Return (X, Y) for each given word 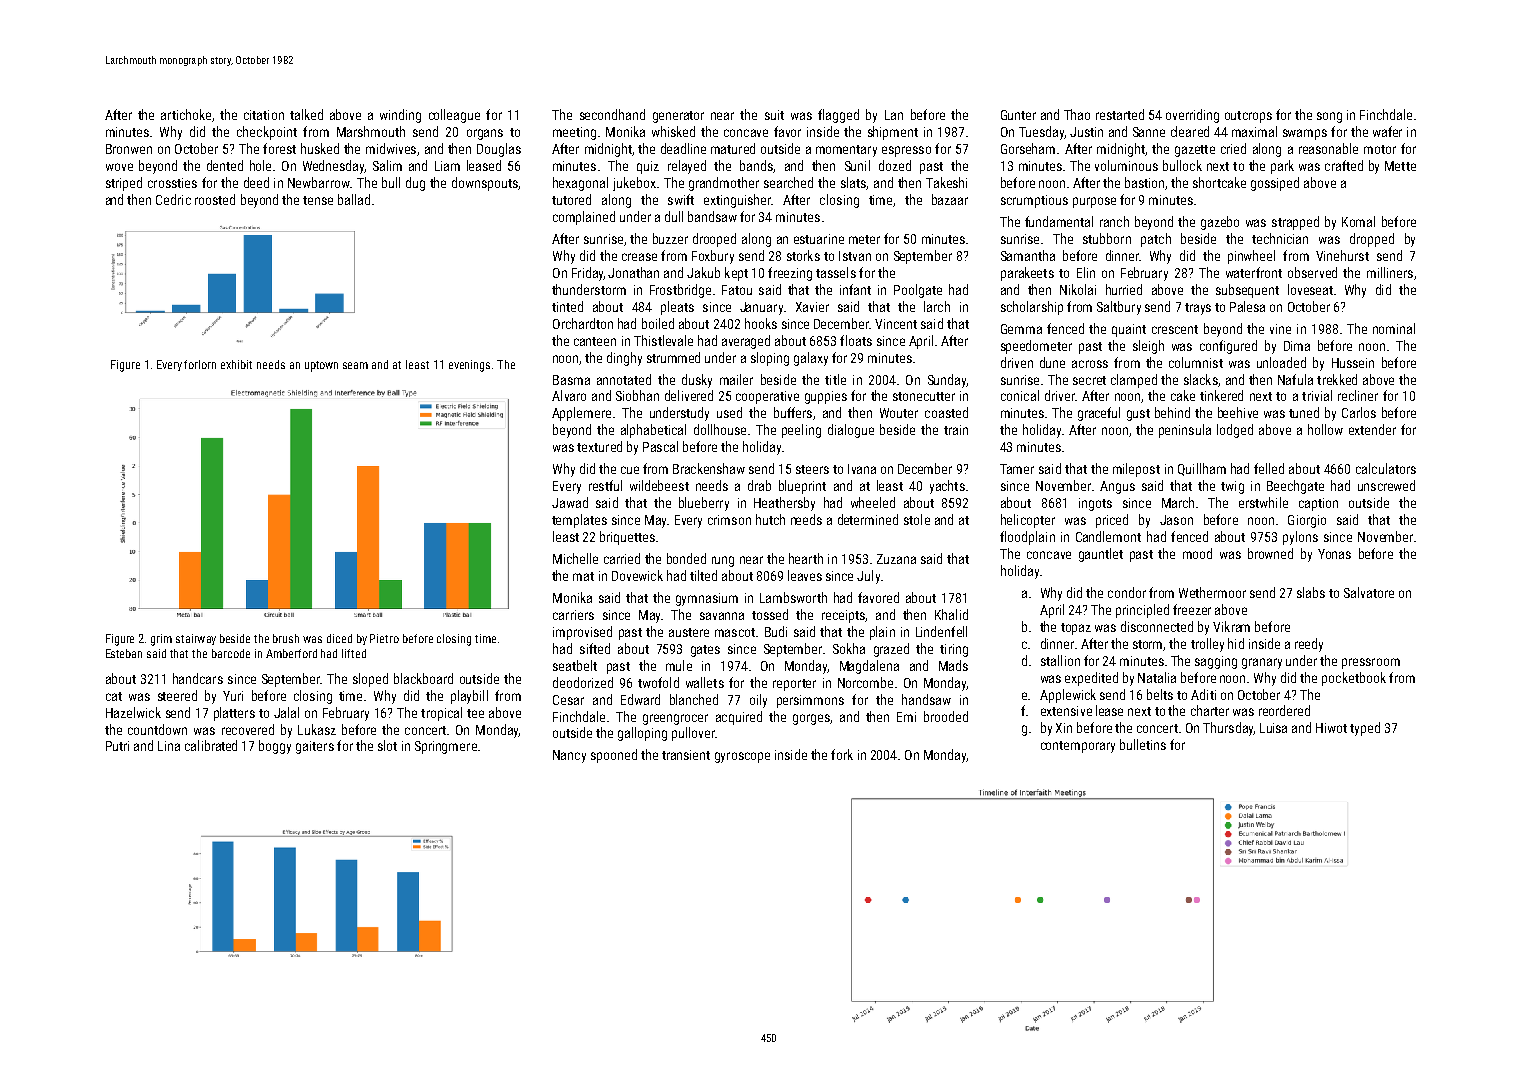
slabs (1311, 592)
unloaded (1281, 362)
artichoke (186, 114)
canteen (595, 341)
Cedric (173, 199)
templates (579, 521)
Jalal (286, 712)
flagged (838, 116)
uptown (321, 366)
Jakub (703, 272)
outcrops (1248, 117)
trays (1198, 309)
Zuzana (896, 559)
